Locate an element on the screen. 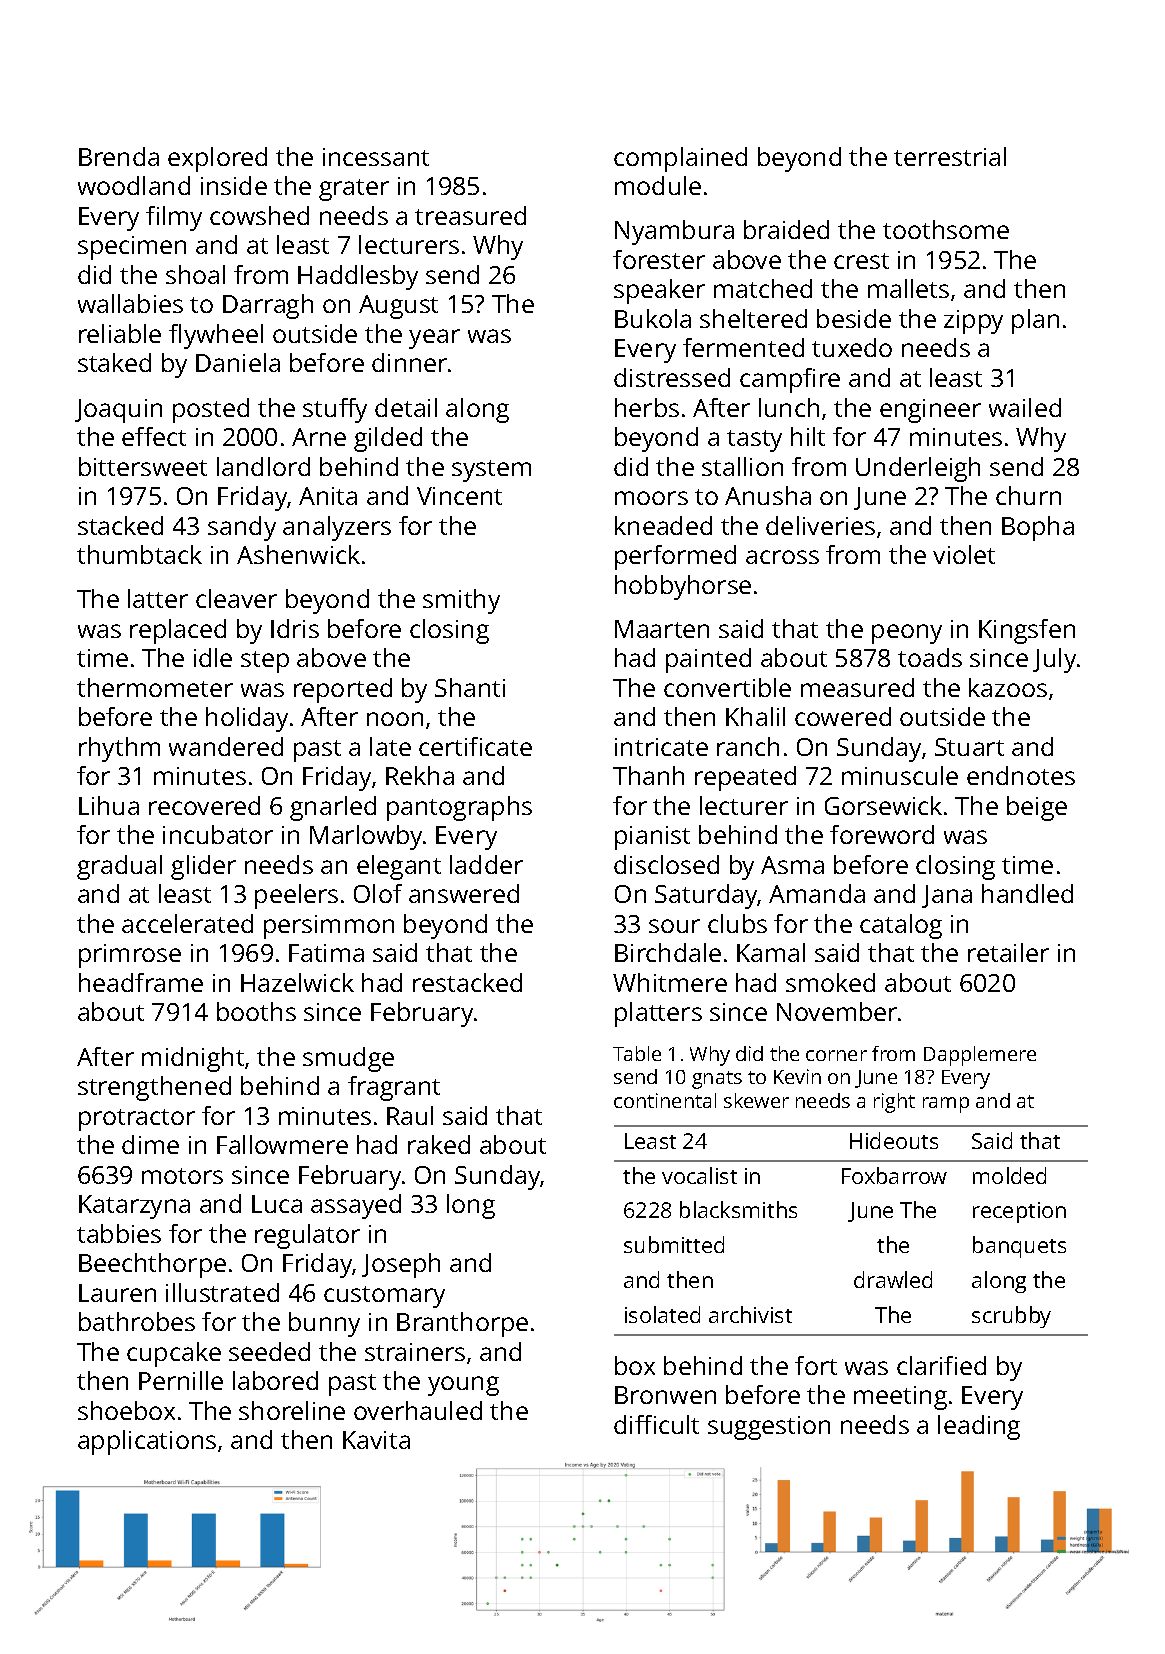  endnotes is located at coordinates (1021, 775).
